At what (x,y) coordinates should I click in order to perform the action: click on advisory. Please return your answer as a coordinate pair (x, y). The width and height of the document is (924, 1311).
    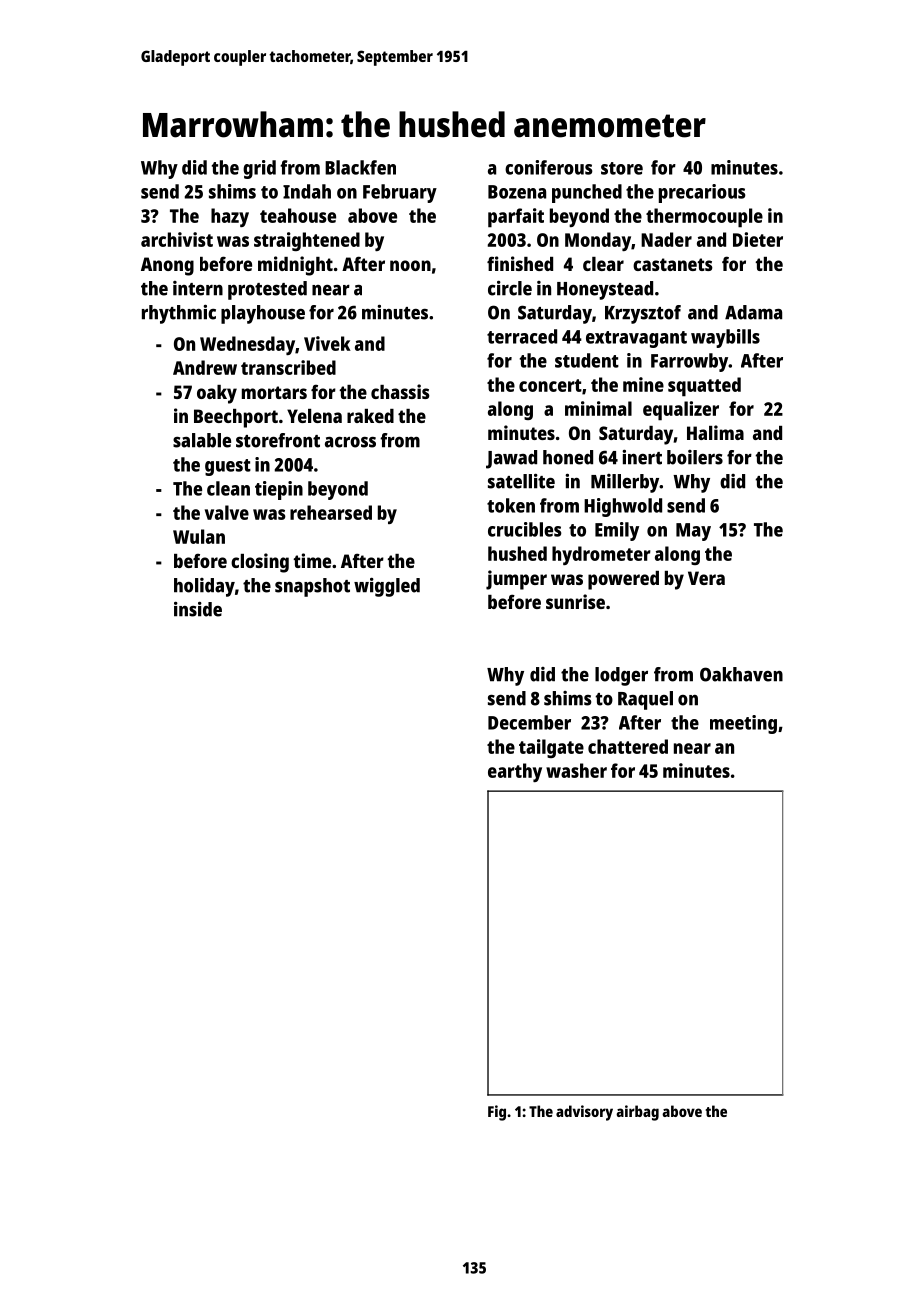
    Looking at the image, I should click on (584, 1113).
